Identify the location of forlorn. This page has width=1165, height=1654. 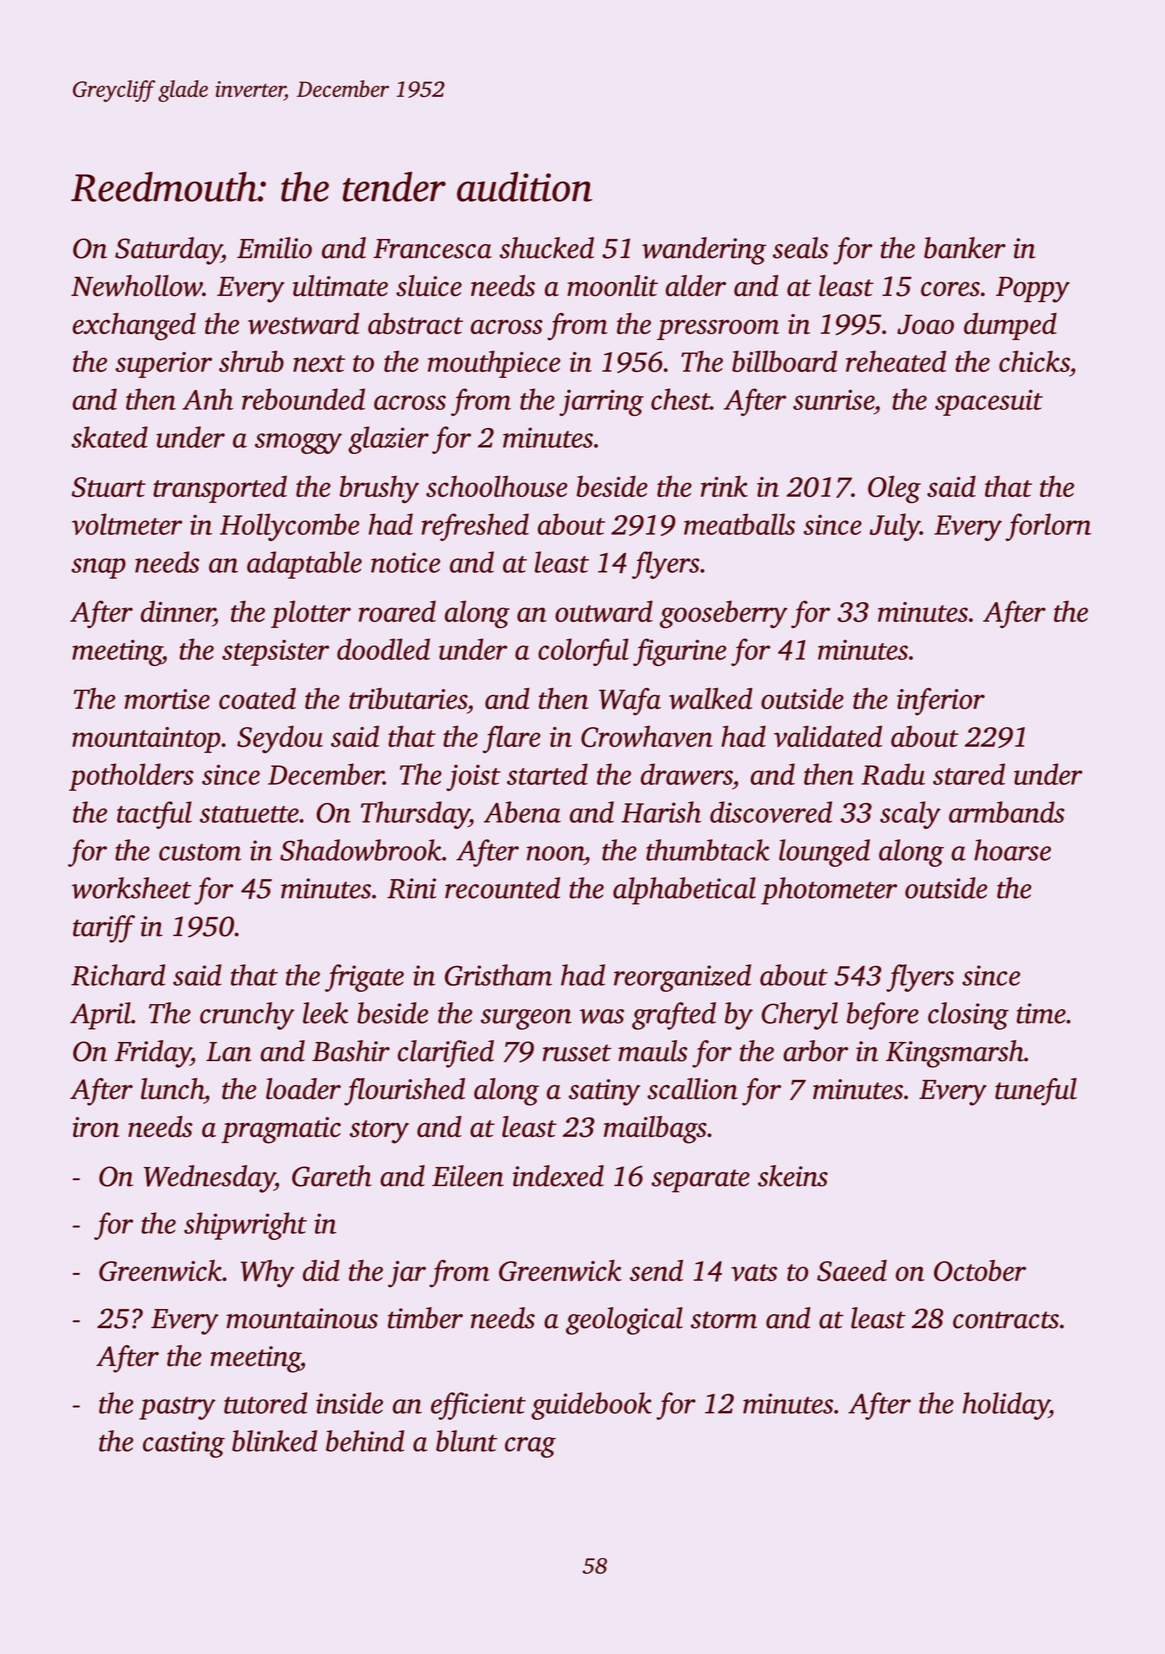
(1048, 527).
